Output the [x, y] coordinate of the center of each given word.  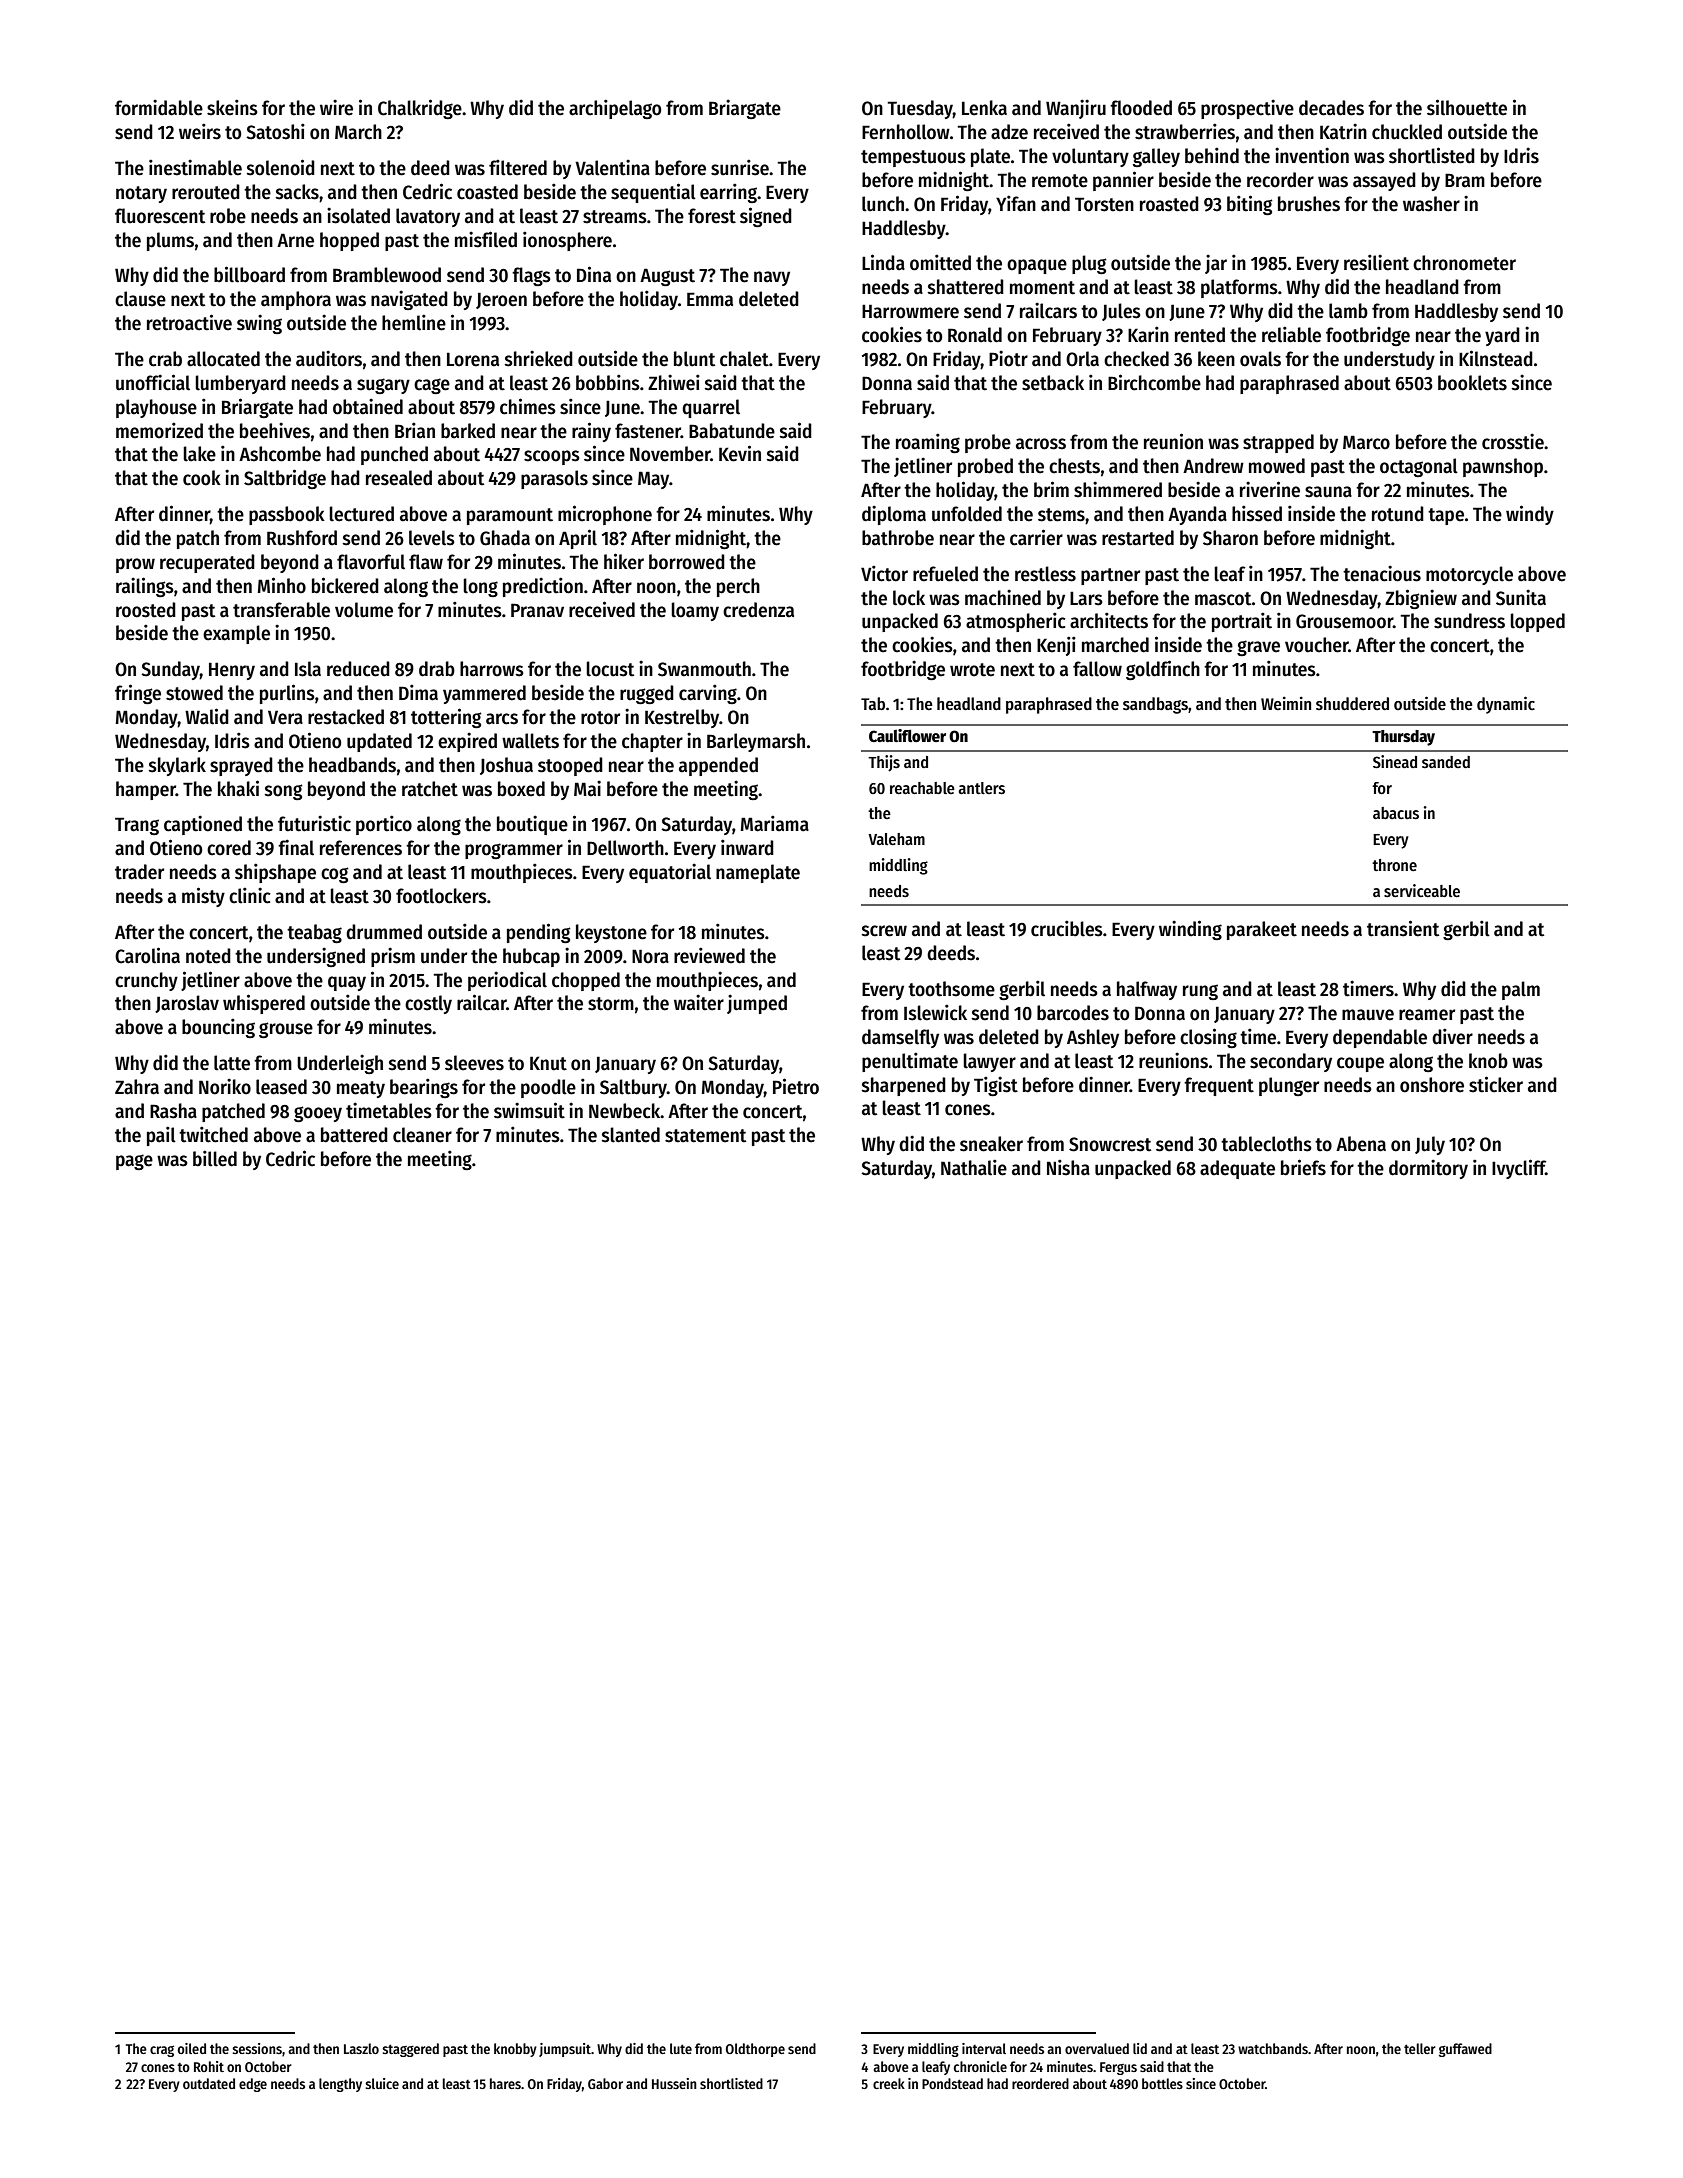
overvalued [1097, 2048]
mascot [1223, 599]
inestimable [195, 167]
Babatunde [732, 431]
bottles [1162, 2083]
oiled [192, 2048]
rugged [647, 694]
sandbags [1155, 705]
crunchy [146, 981]
